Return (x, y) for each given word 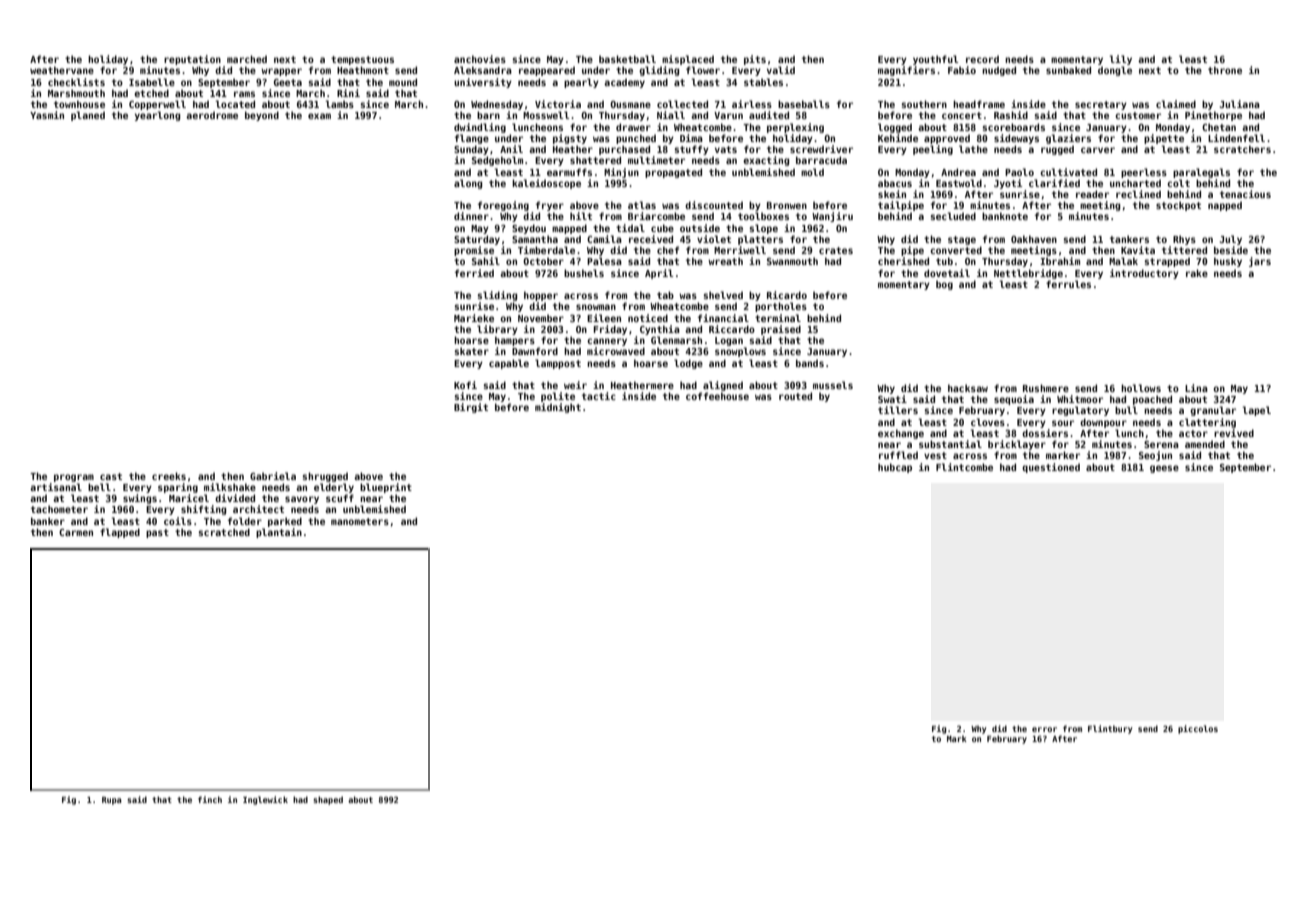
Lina (1196, 388)
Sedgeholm (497, 161)
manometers (360, 521)
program (74, 478)
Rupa (112, 801)
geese (1164, 469)
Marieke (474, 318)
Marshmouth (76, 93)
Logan (729, 341)
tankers (1129, 239)
